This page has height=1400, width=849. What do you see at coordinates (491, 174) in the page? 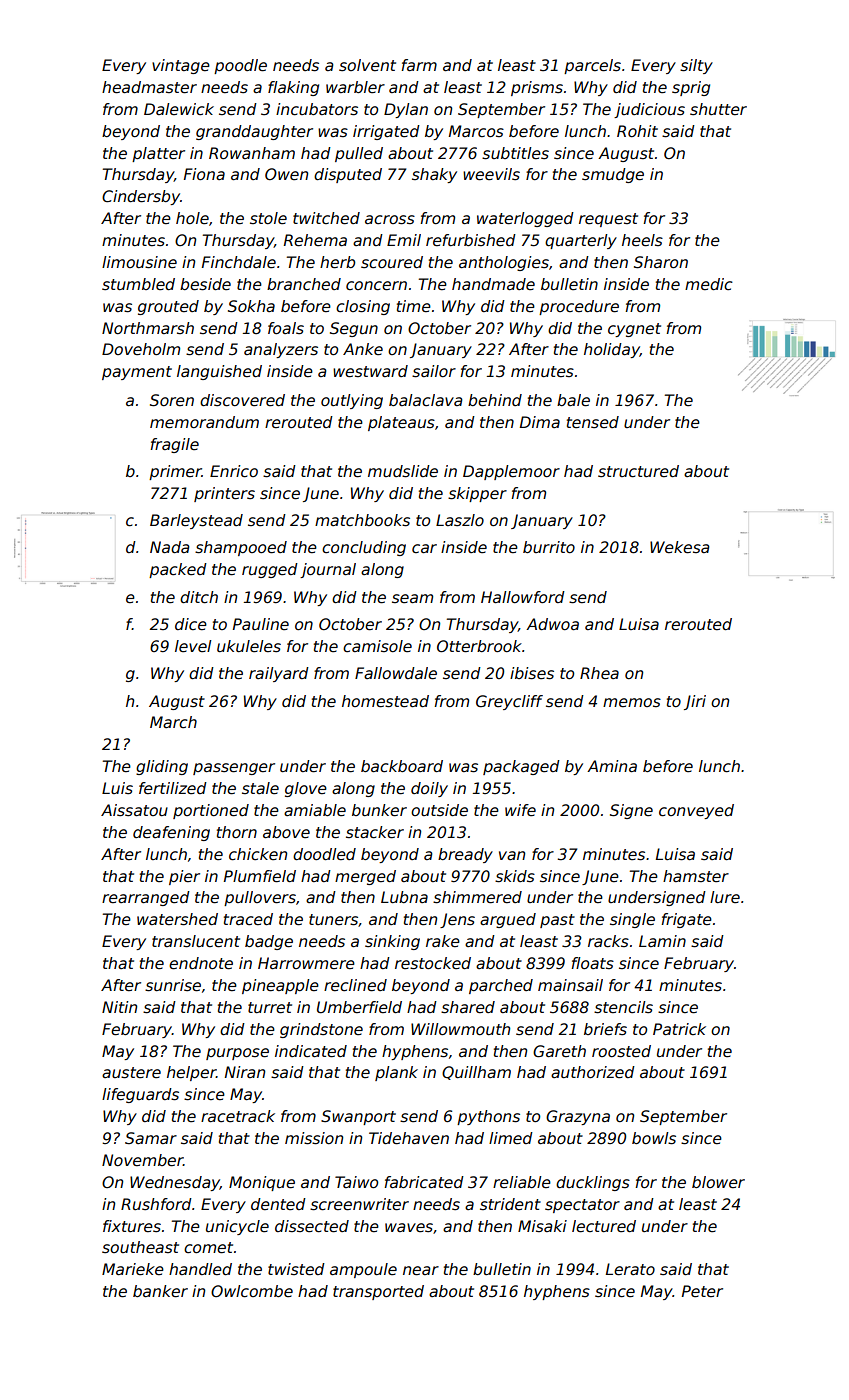
I see `weevils` at bounding box center [491, 174].
